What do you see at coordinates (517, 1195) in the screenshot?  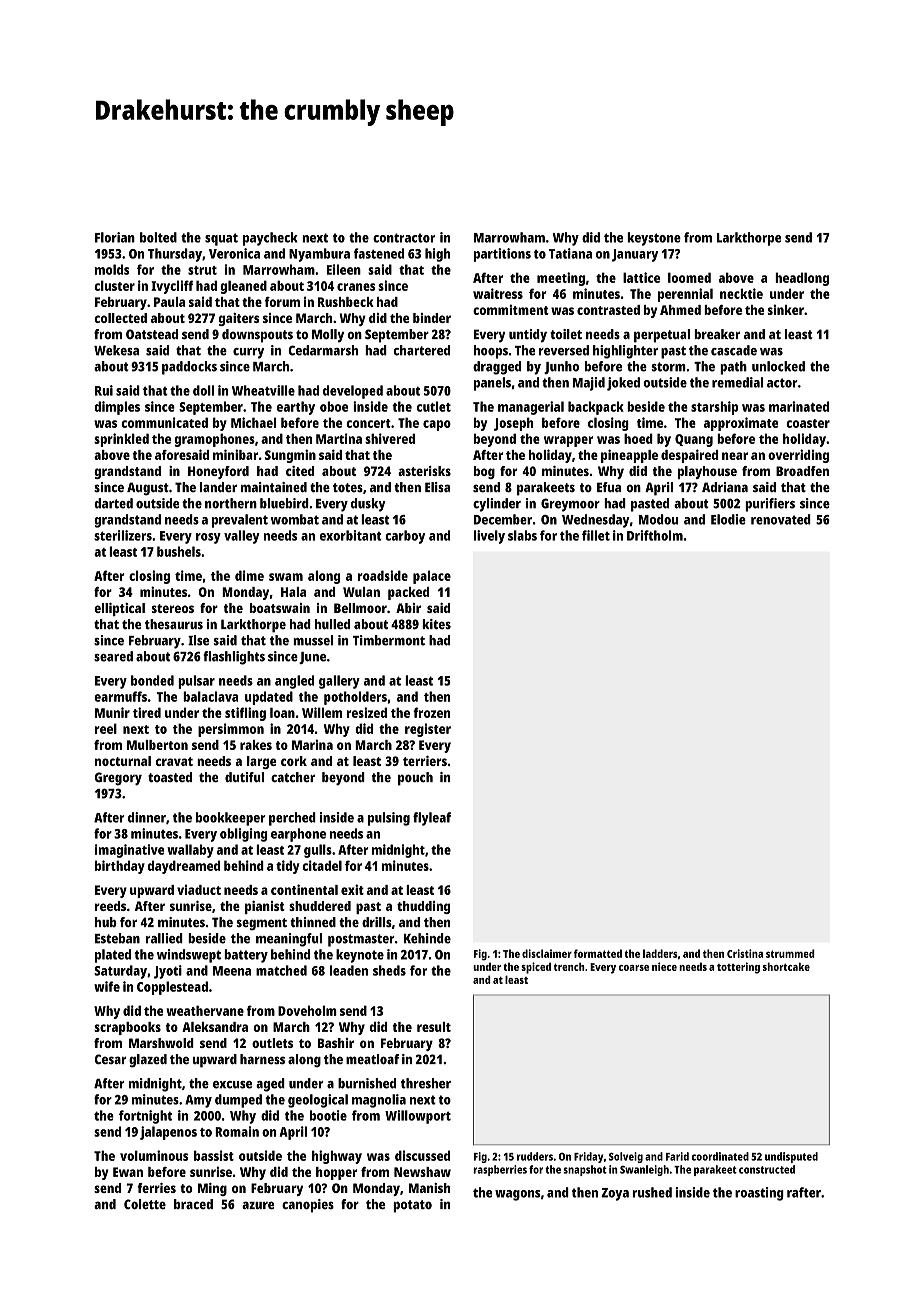 I see `wagons` at bounding box center [517, 1195].
